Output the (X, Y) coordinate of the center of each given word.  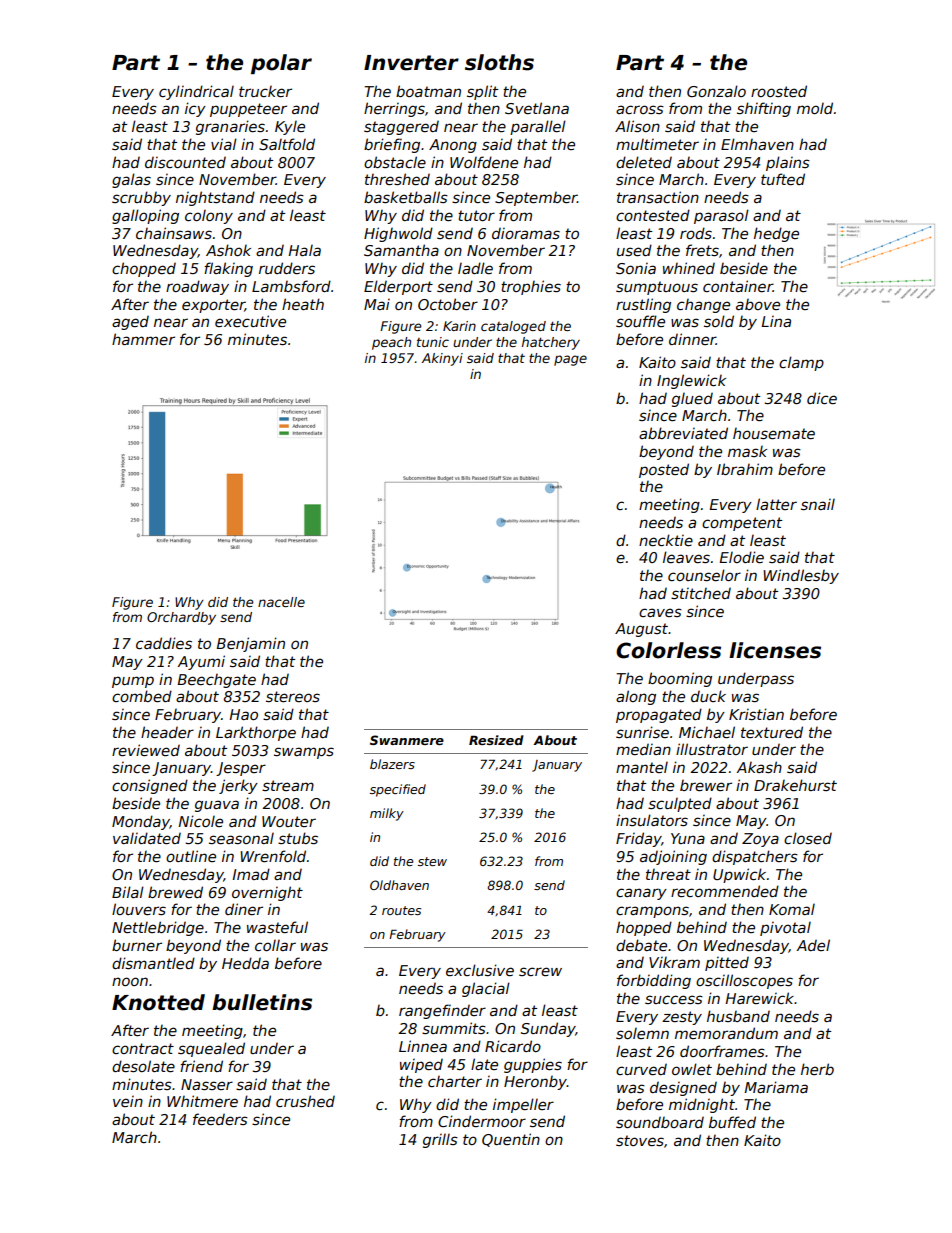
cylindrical (196, 92)
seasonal (241, 838)
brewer (706, 785)
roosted (779, 91)
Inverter (411, 63)
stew (432, 861)
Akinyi (442, 359)
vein (128, 1101)
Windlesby (801, 576)
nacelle (281, 602)
